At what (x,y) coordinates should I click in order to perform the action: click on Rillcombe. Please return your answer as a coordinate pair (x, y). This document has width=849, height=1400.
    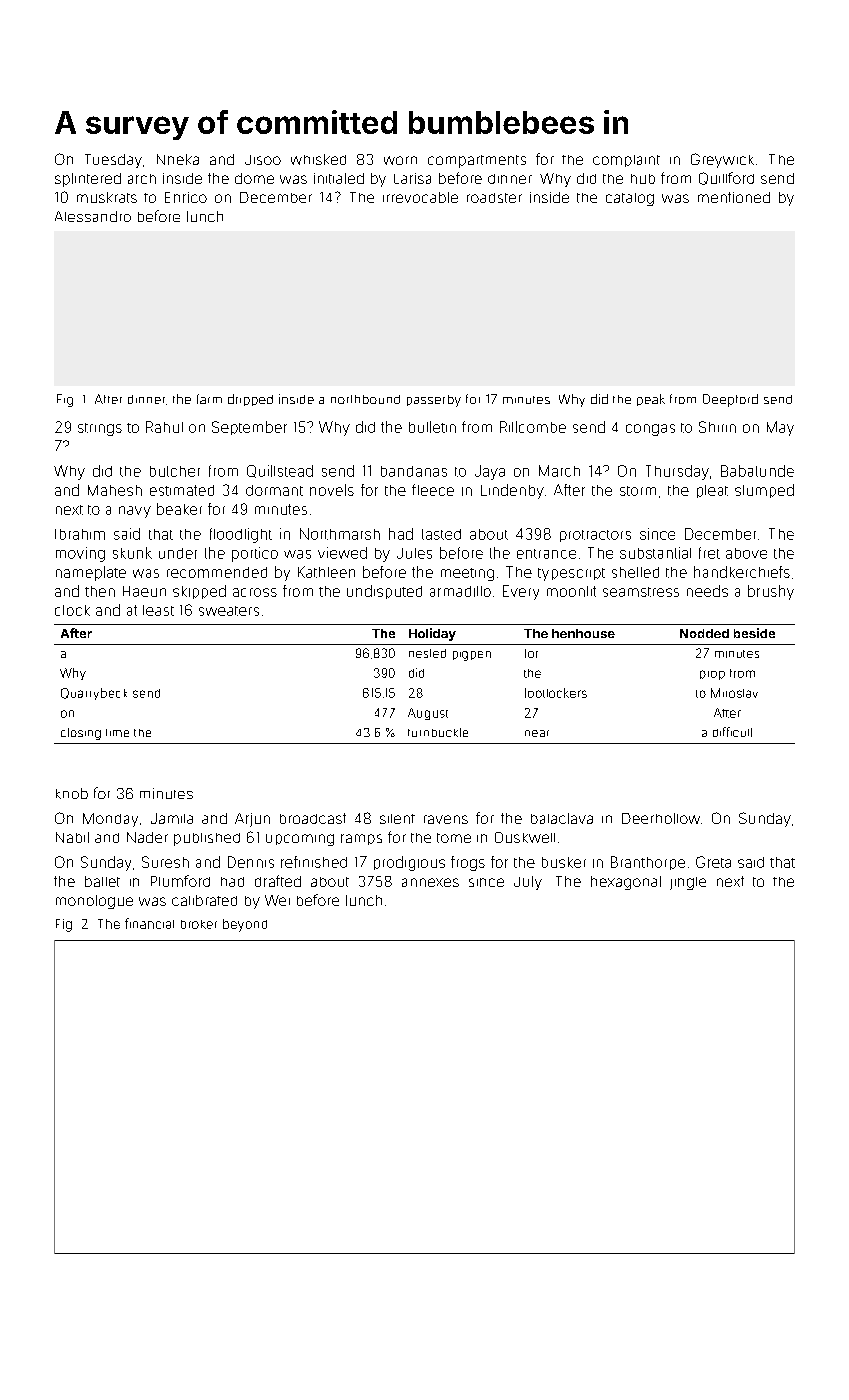
    Looking at the image, I should click on (533, 427).
